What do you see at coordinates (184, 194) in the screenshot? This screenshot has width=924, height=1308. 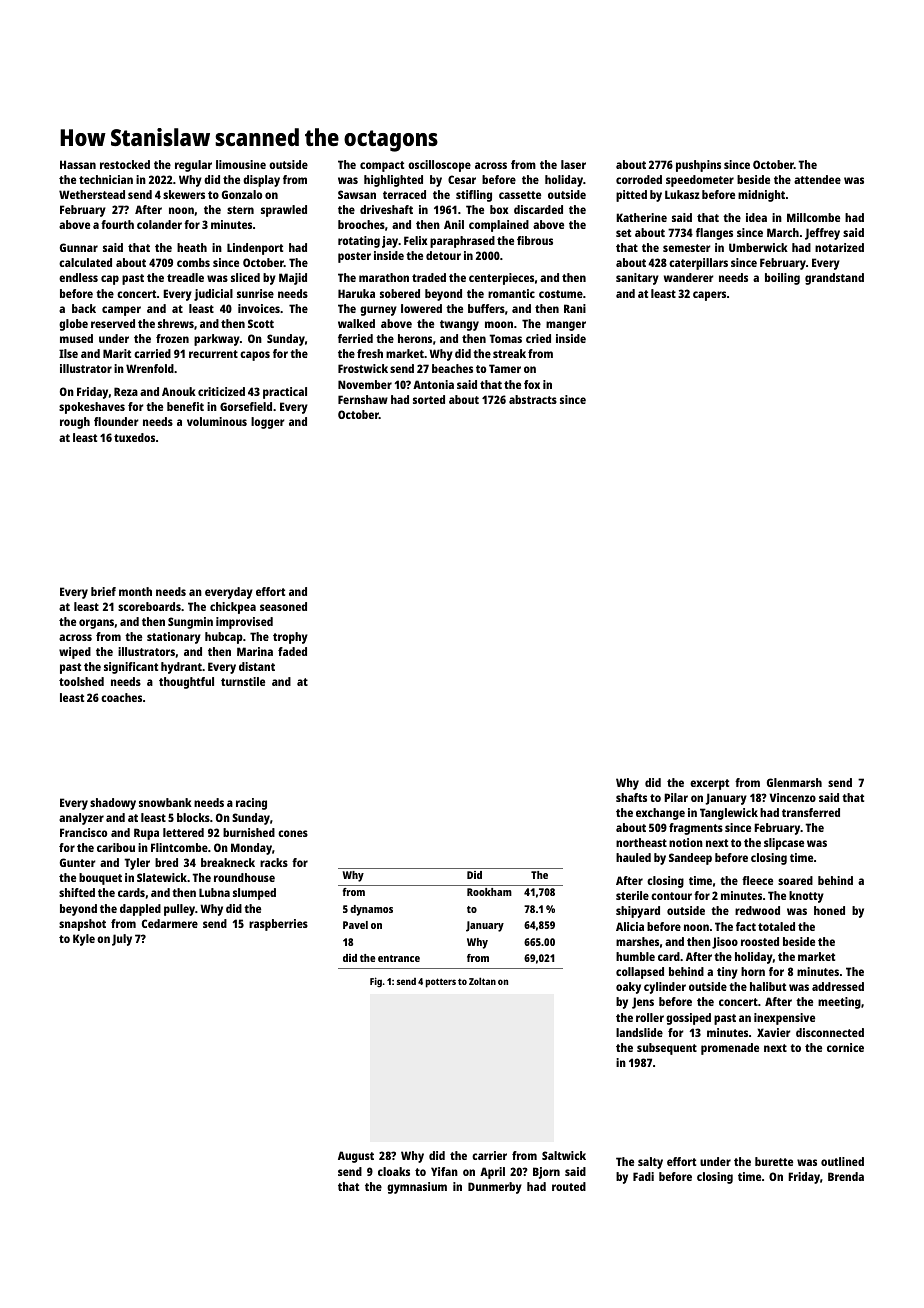 I see `skewers` at bounding box center [184, 194].
